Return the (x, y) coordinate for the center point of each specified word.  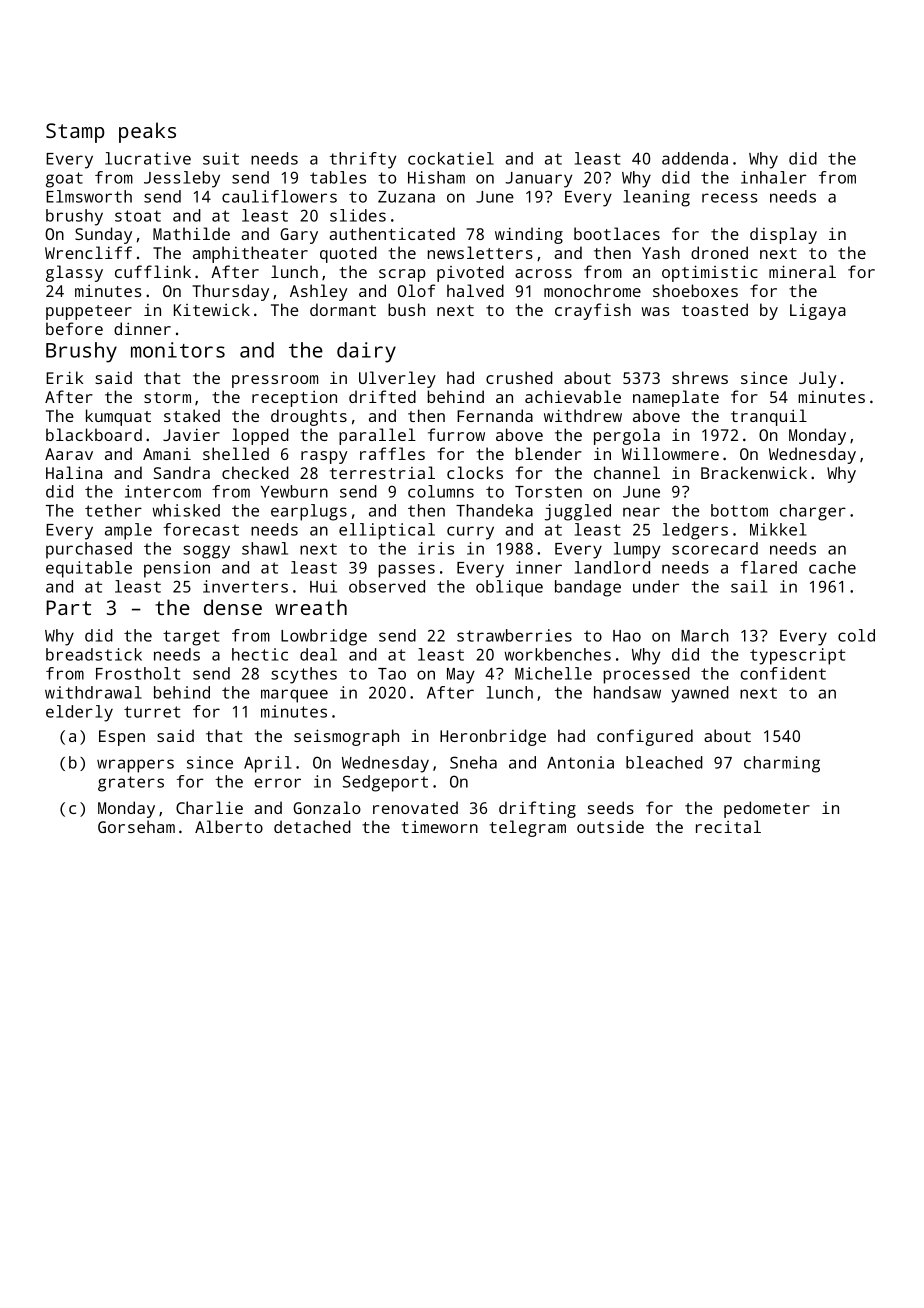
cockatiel (451, 158)
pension (177, 569)
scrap (402, 275)
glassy (74, 273)
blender (549, 453)
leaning (656, 198)
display (783, 235)
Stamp (75, 133)
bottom (739, 510)
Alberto (229, 826)
